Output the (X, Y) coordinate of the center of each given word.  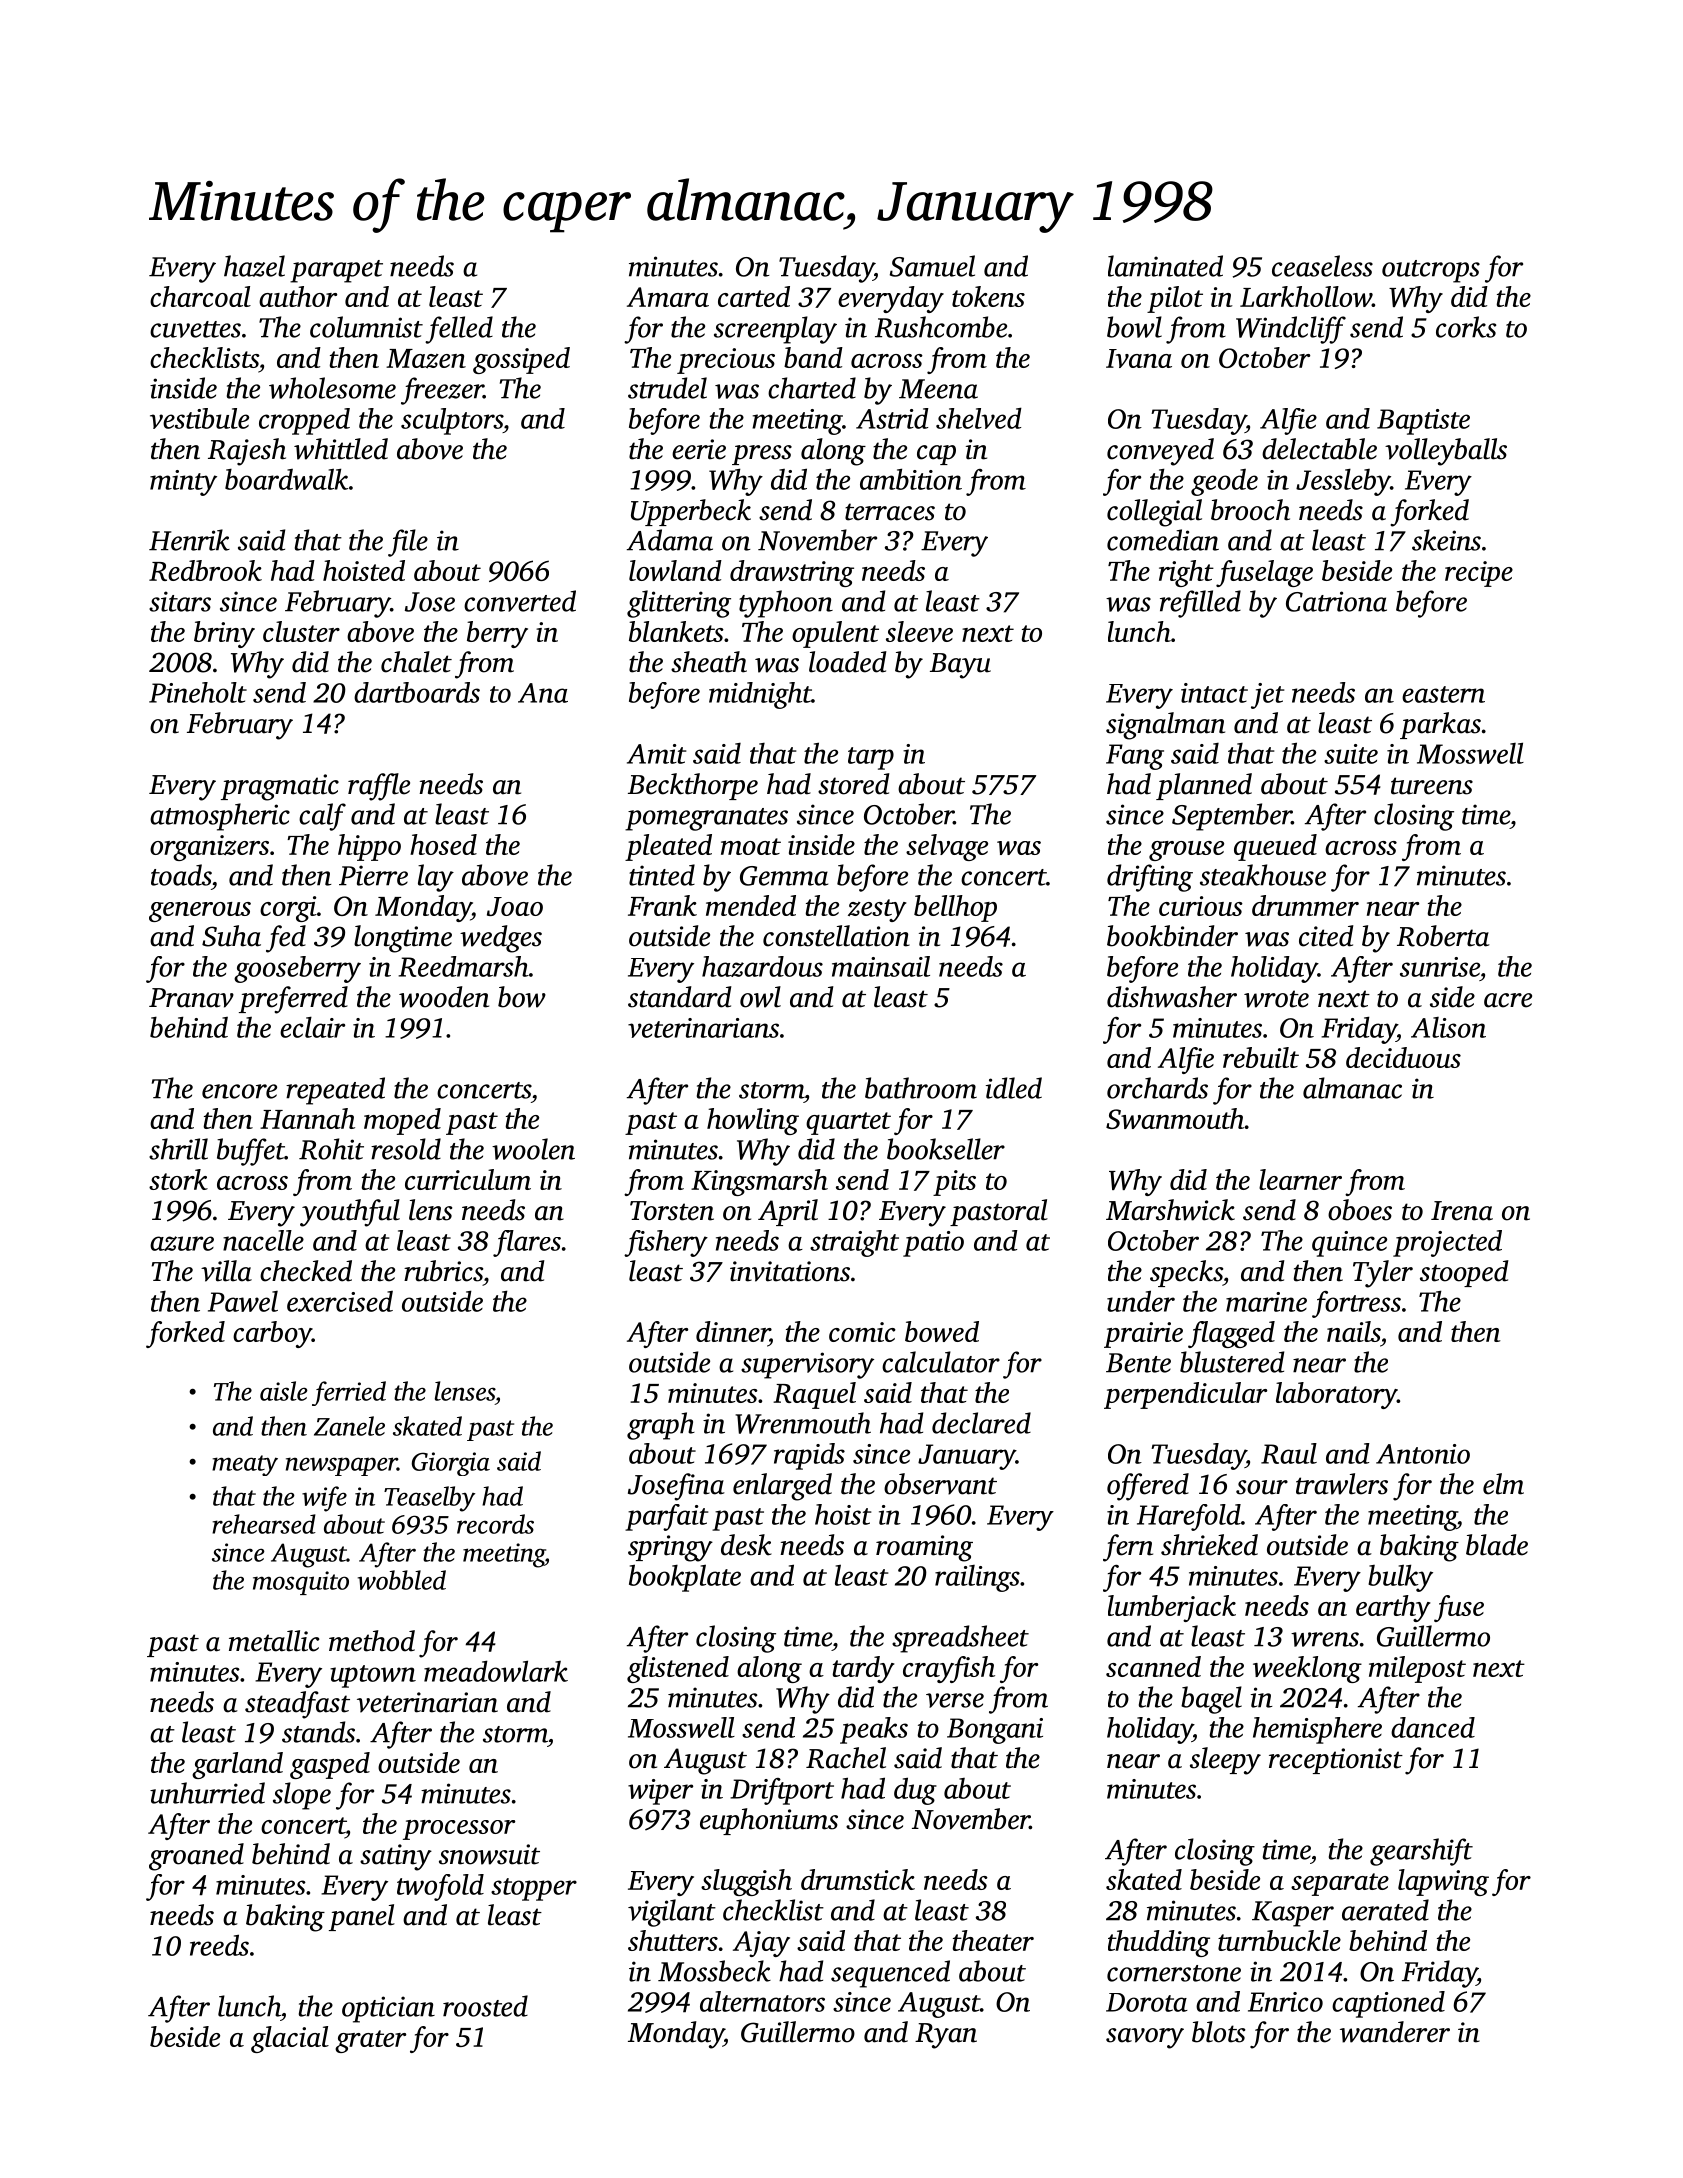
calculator (941, 1362)
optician (388, 2009)
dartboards (417, 692)
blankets (676, 631)
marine (1266, 1302)
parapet (336, 271)
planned (1204, 786)
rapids (809, 1456)
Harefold (1189, 1517)
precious (726, 361)
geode (1224, 482)
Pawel (243, 1301)
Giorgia (451, 1464)
